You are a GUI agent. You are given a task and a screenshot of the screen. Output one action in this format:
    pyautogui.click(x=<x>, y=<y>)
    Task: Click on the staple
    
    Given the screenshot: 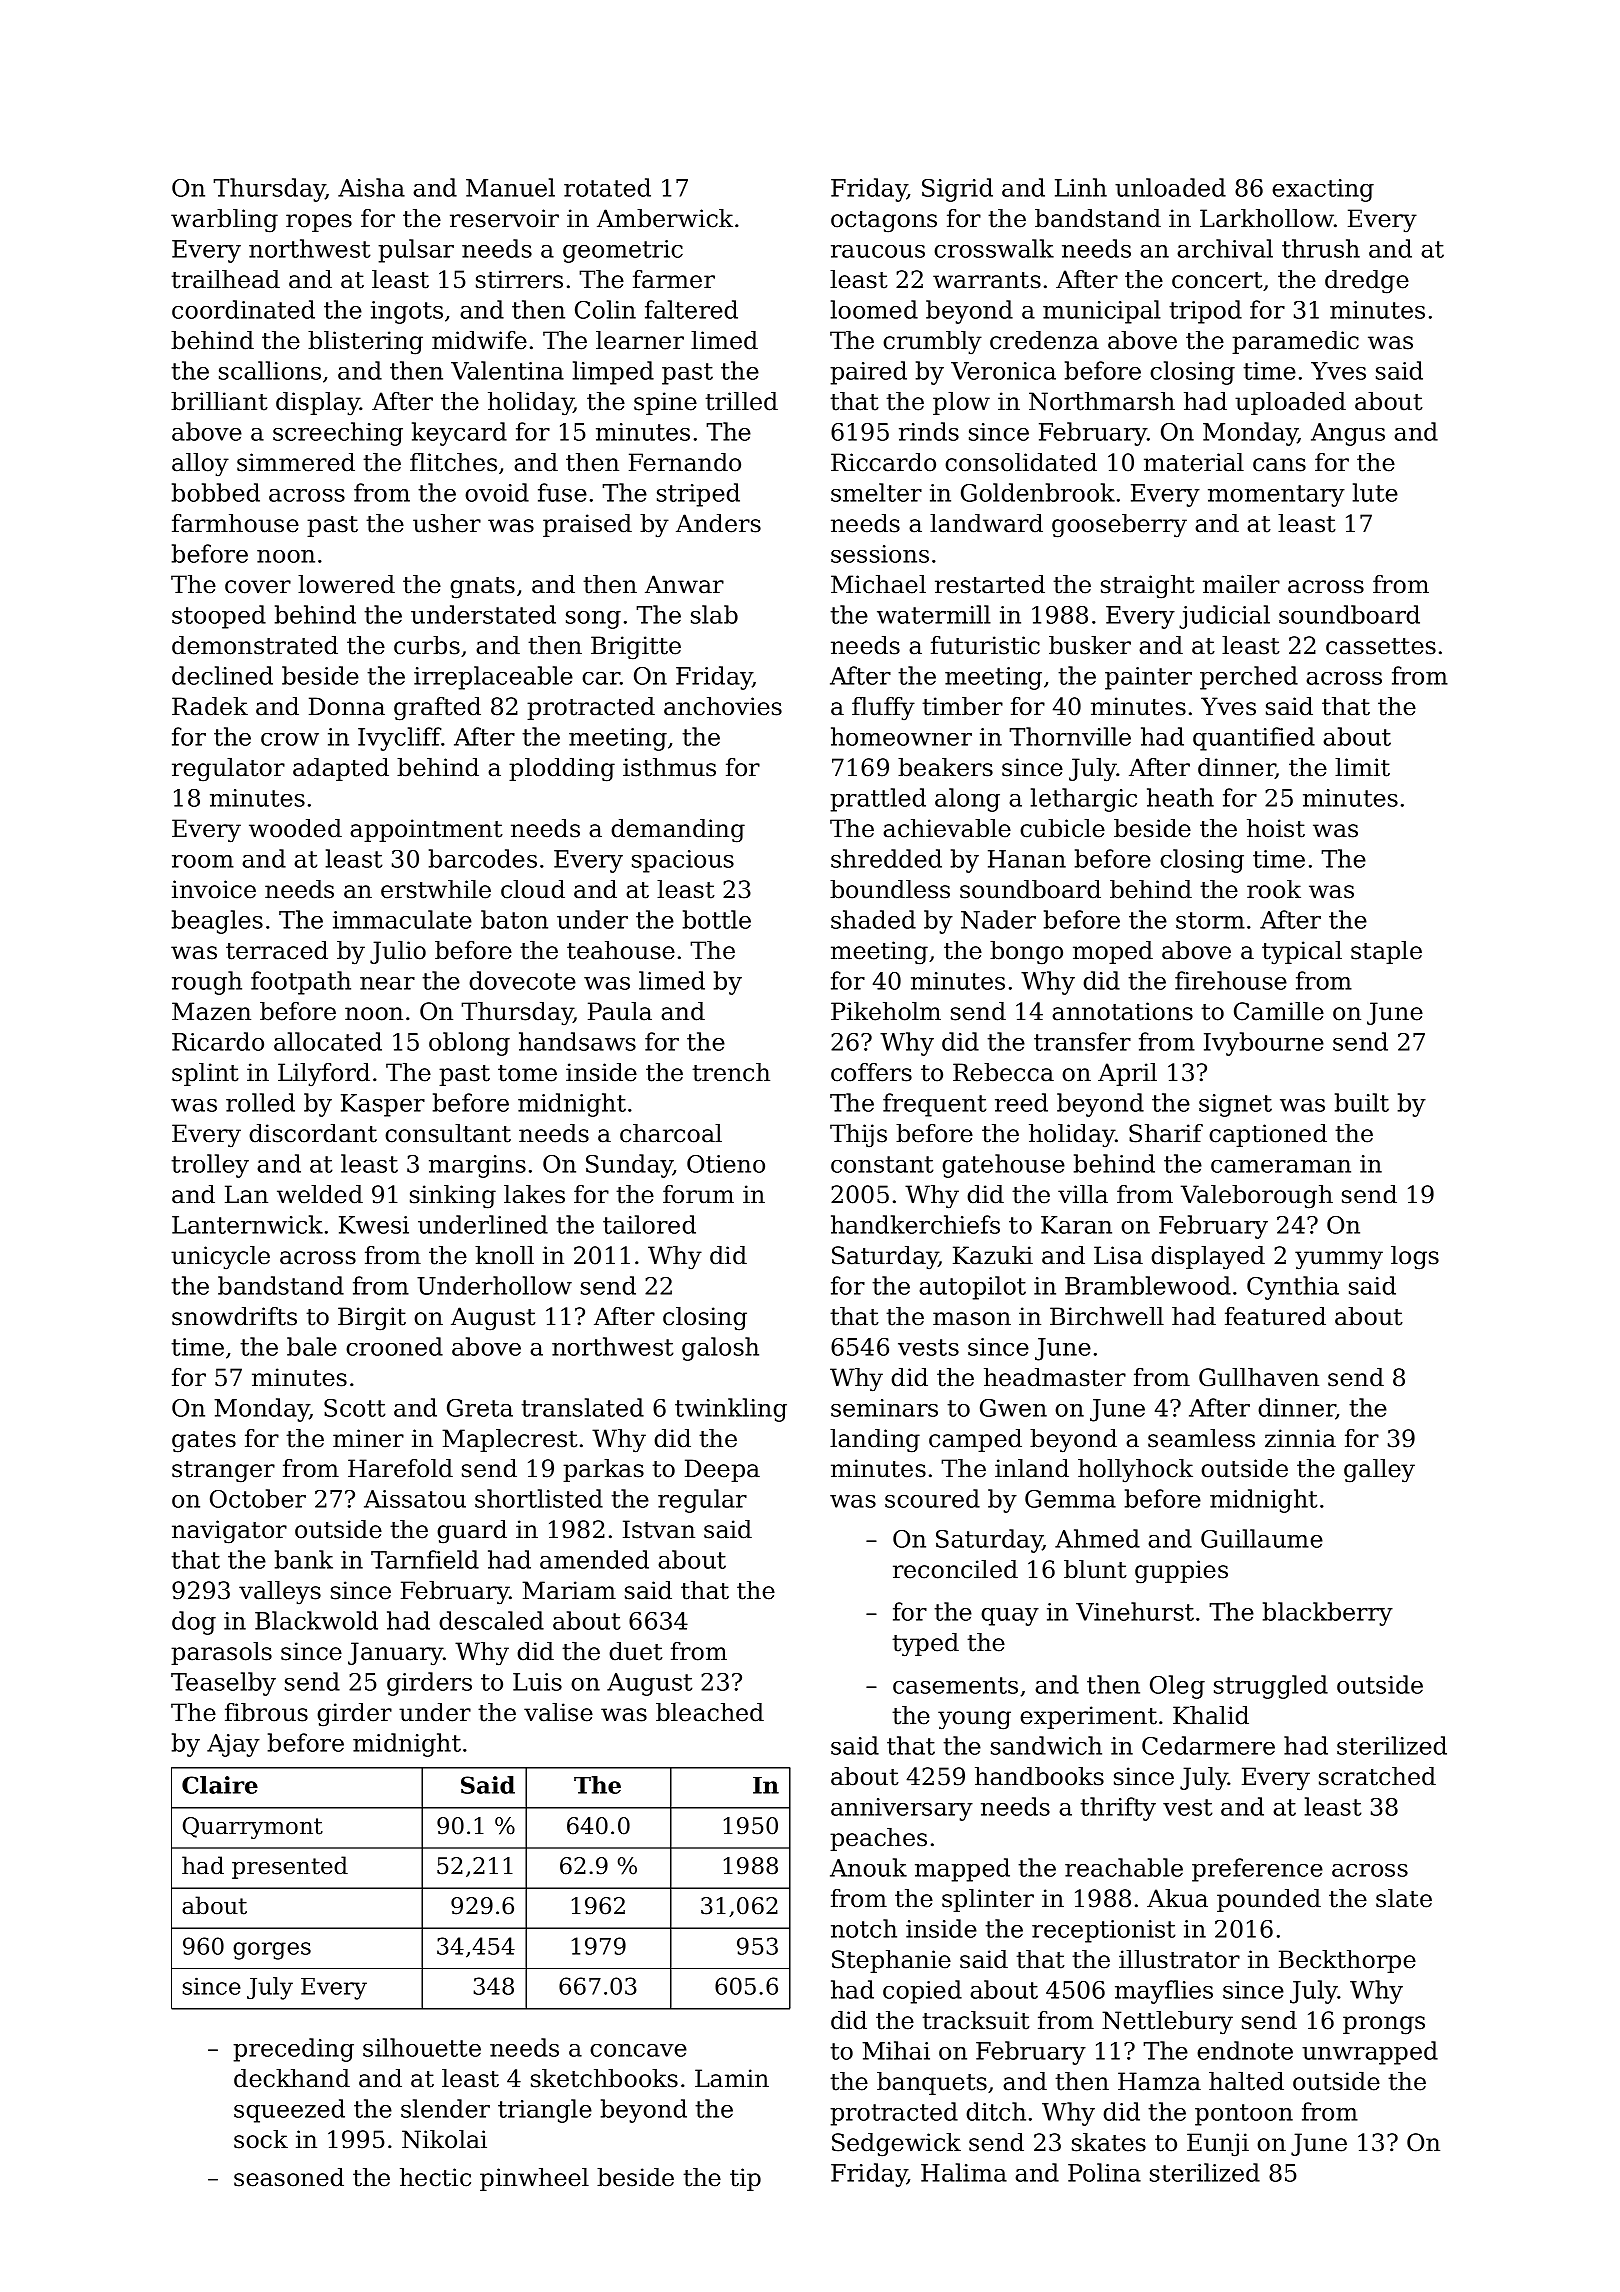 What is the action you would take?
    pyautogui.click(x=1386, y=952)
